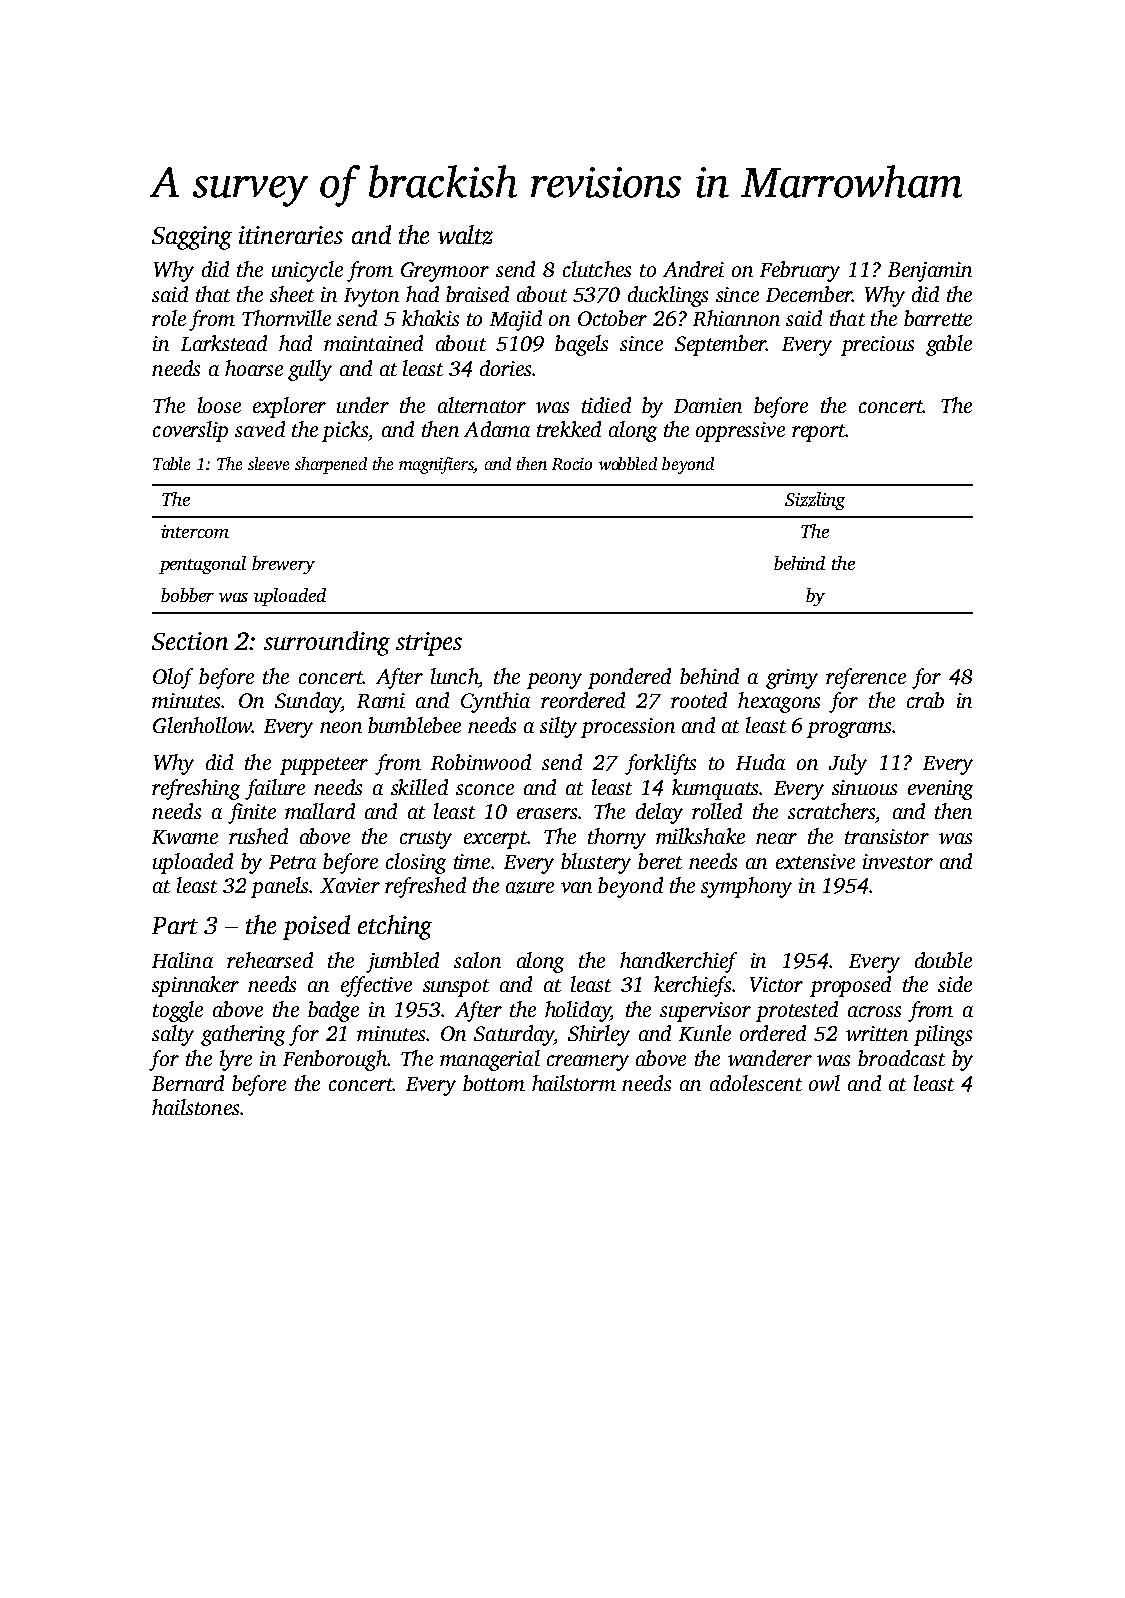  I want to click on broadcast, so click(901, 1058).
